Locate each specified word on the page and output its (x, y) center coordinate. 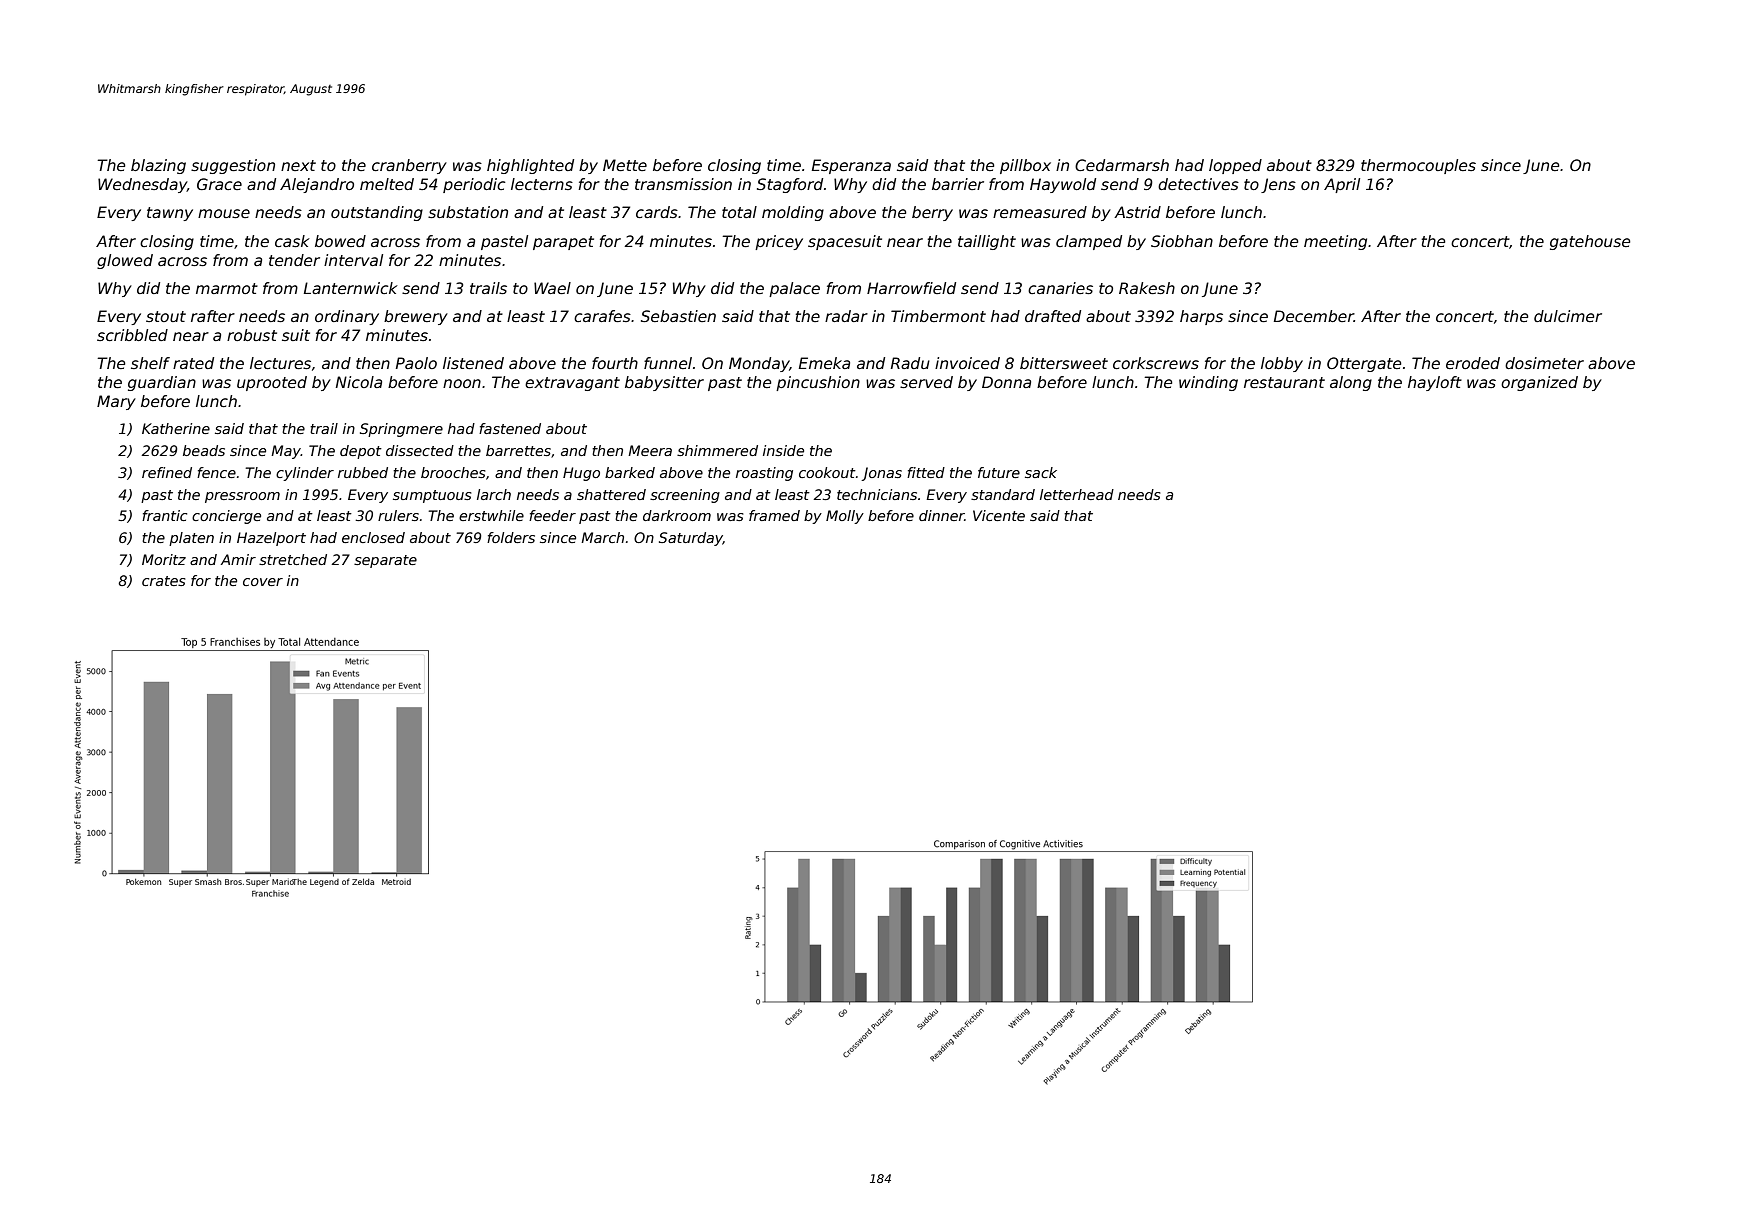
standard (1003, 494)
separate (385, 561)
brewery (416, 317)
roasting (764, 474)
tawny (170, 214)
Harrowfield (911, 288)
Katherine (176, 428)
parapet (563, 243)
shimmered (717, 450)
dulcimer (1568, 316)
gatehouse (1590, 242)
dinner (941, 515)
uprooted (272, 383)
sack (1041, 472)
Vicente (999, 515)
